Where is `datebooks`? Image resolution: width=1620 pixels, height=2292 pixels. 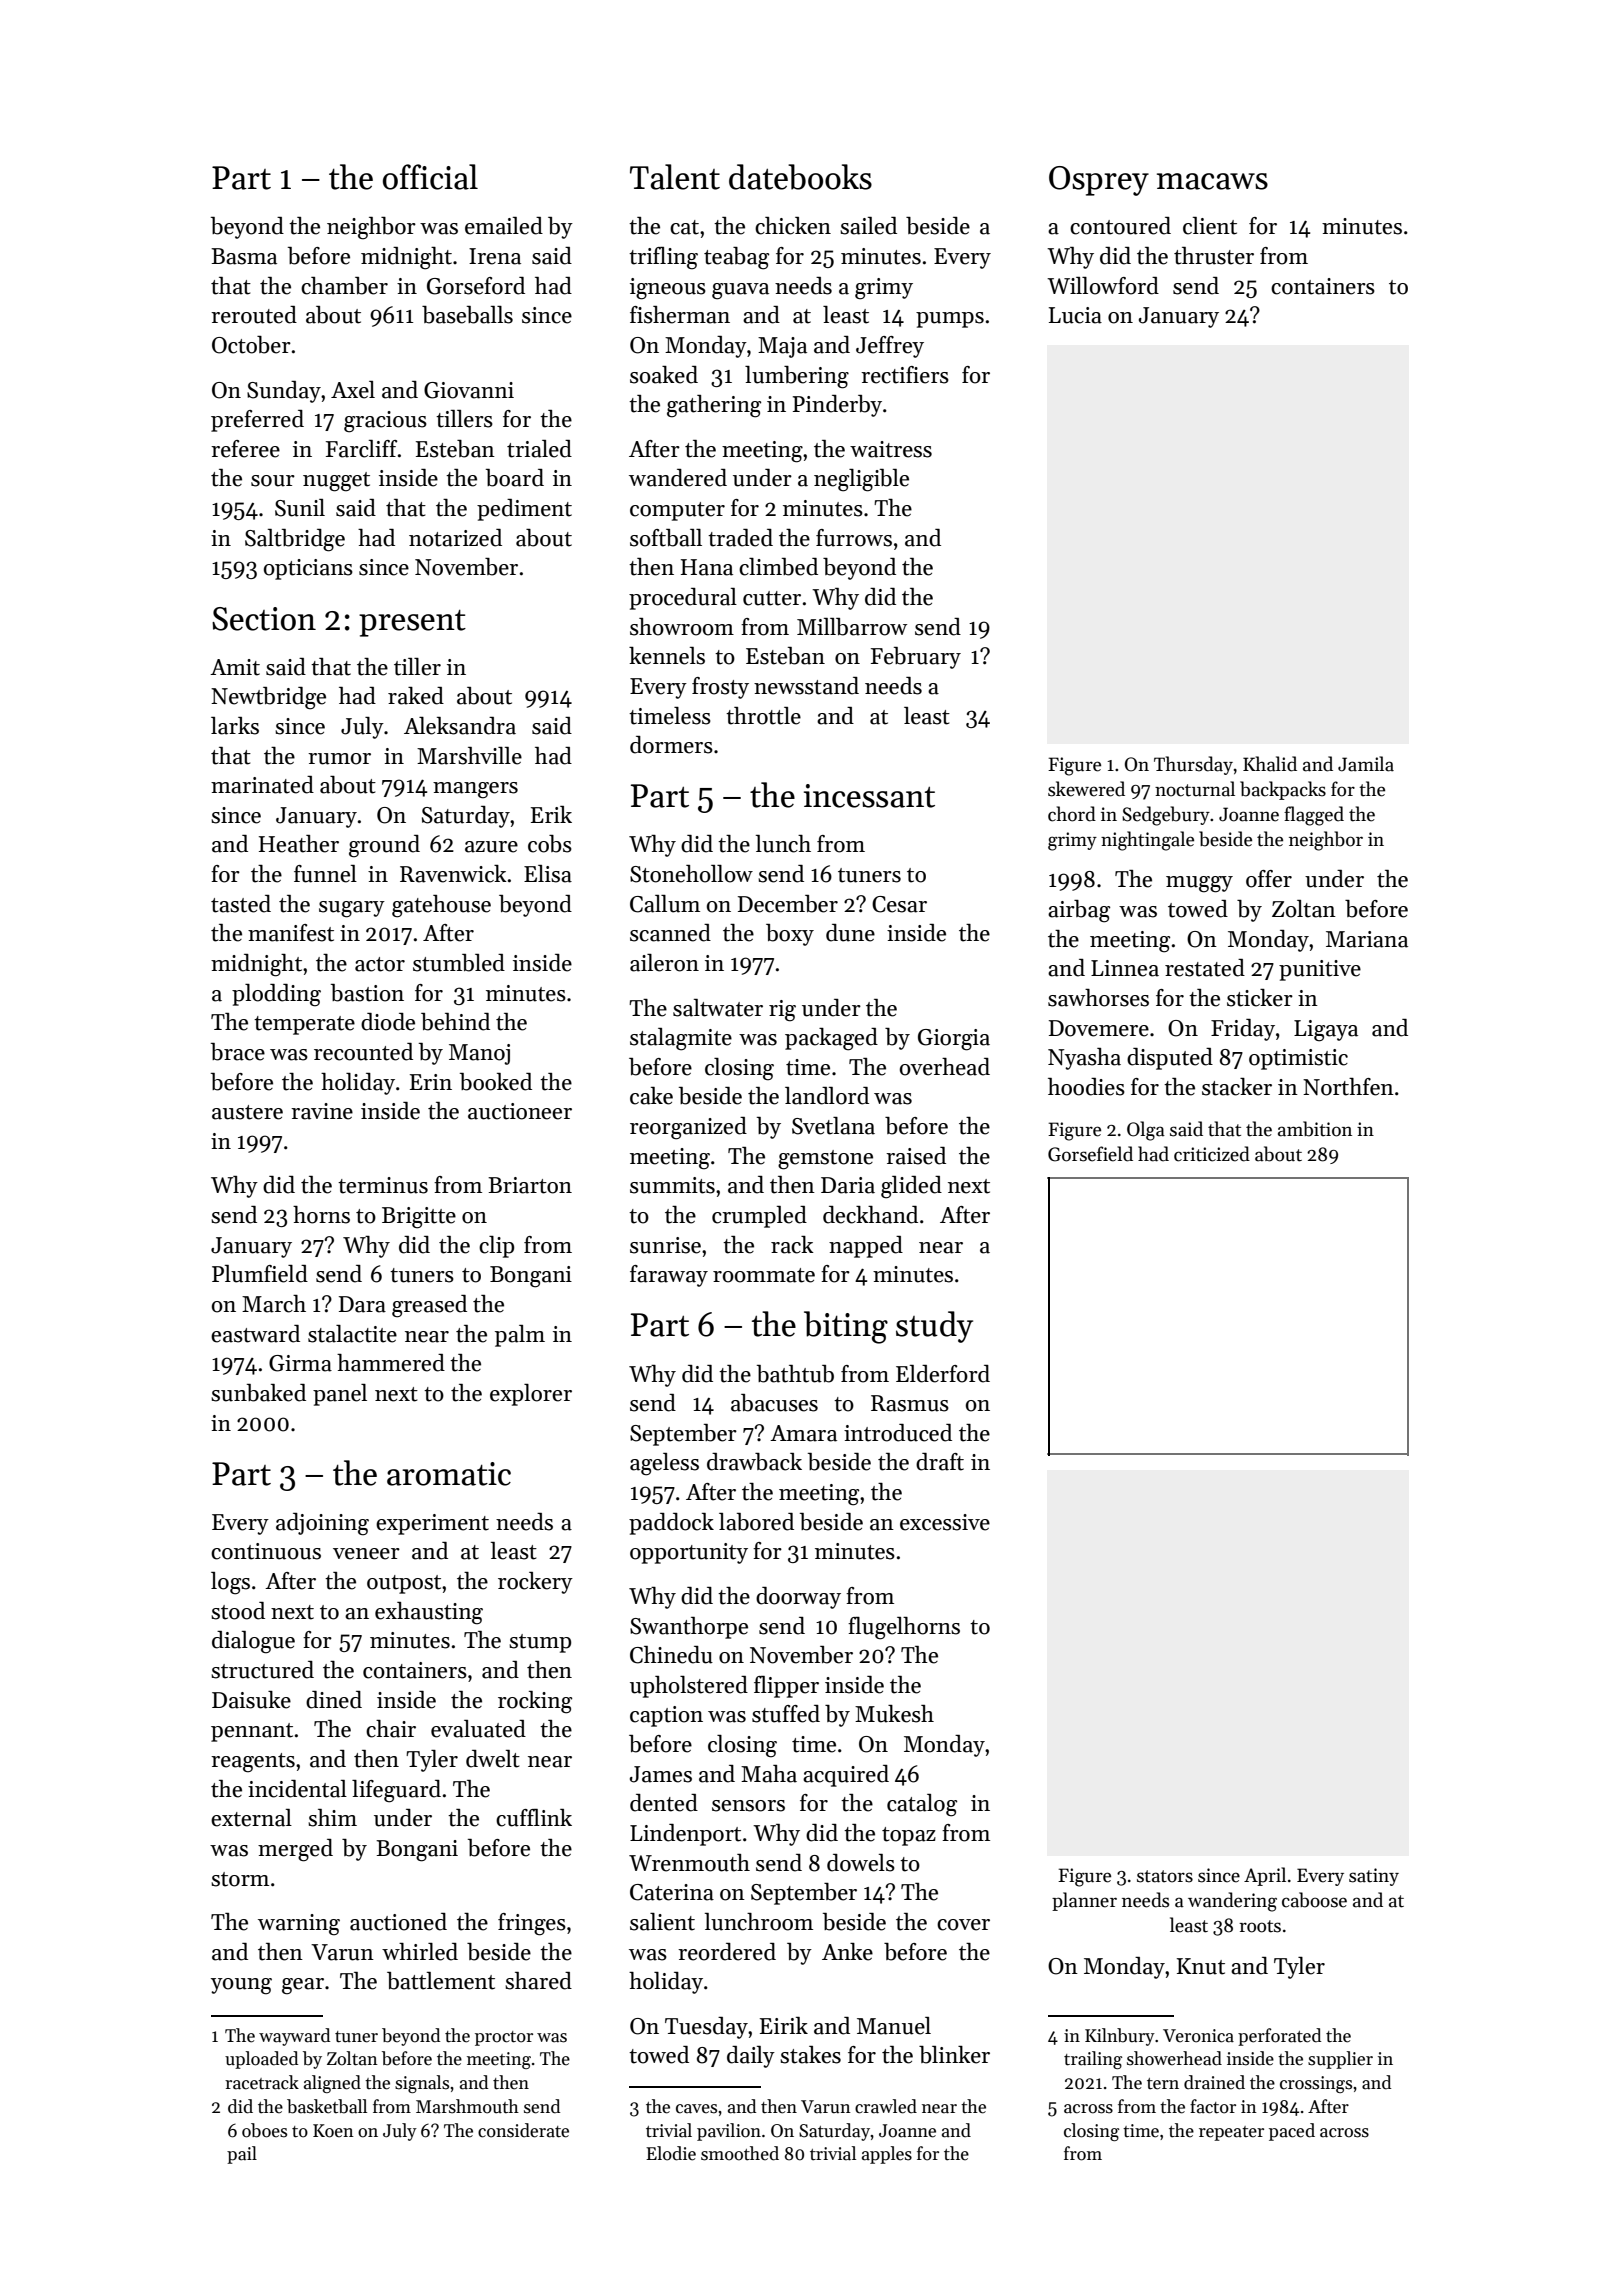 datebooks is located at coordinates (800, 177).
